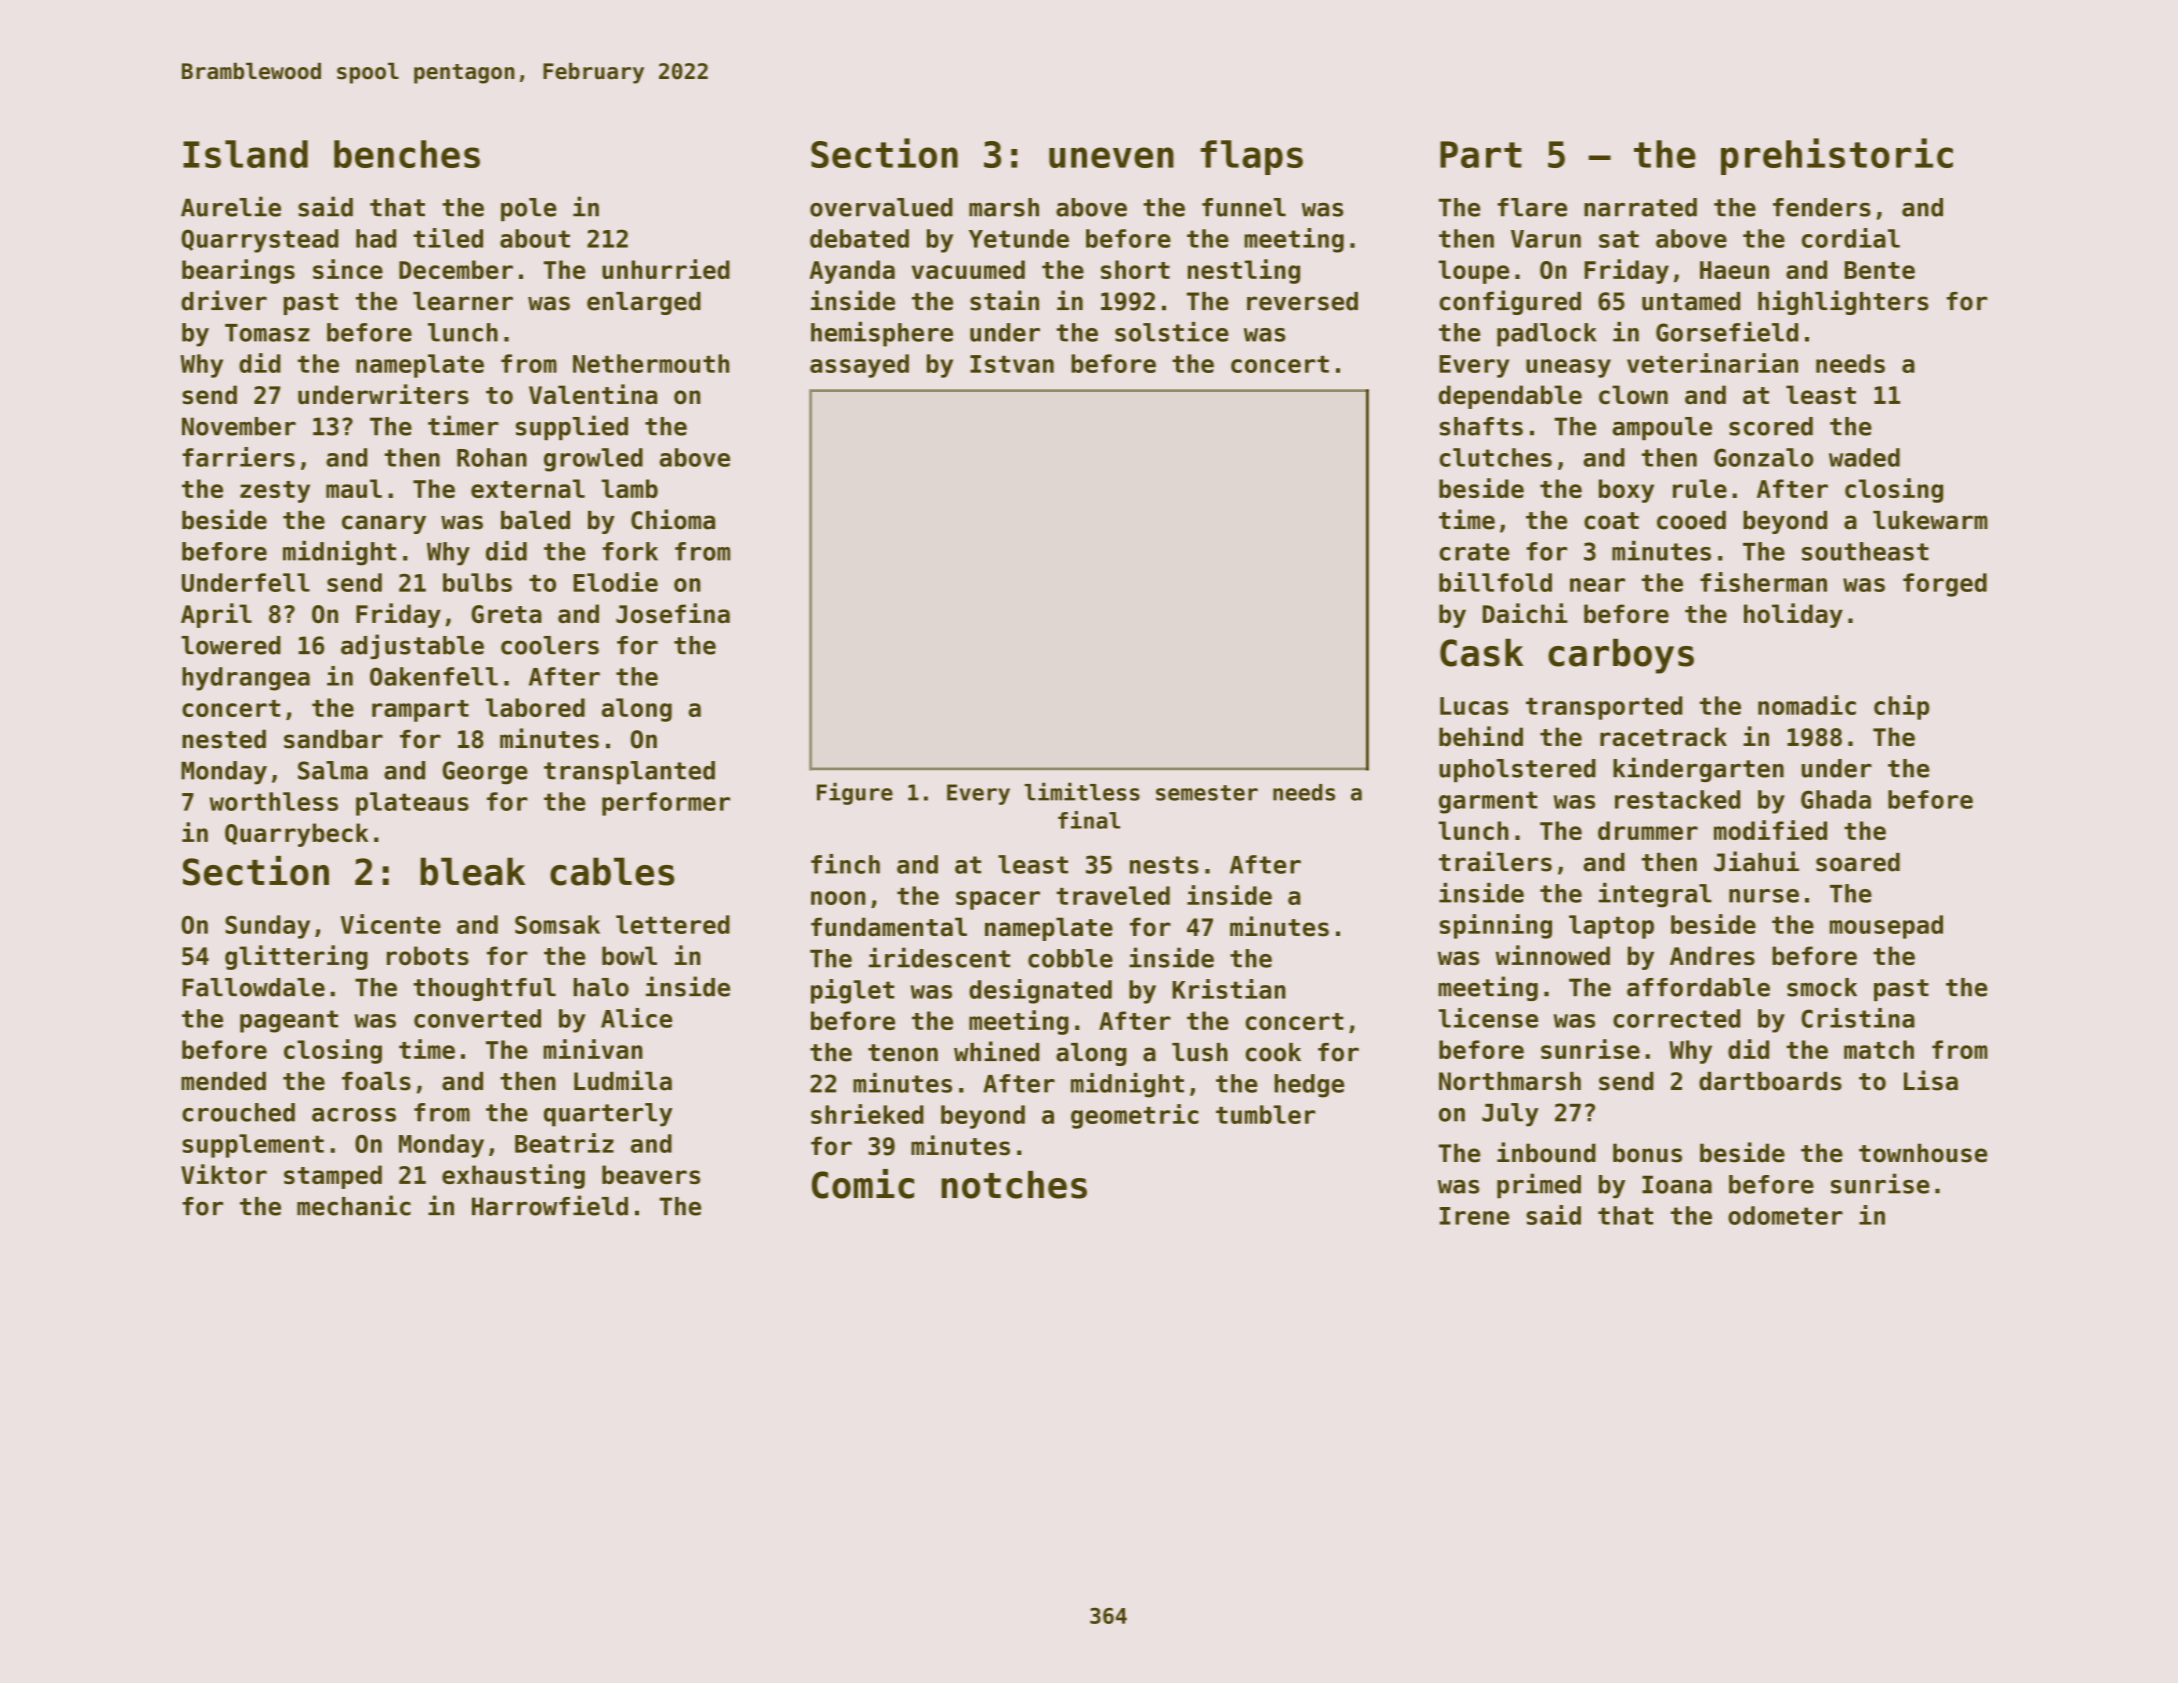 This screenshot has width=2178, height=1683. I want to click on lamb, so click(630, 488).
